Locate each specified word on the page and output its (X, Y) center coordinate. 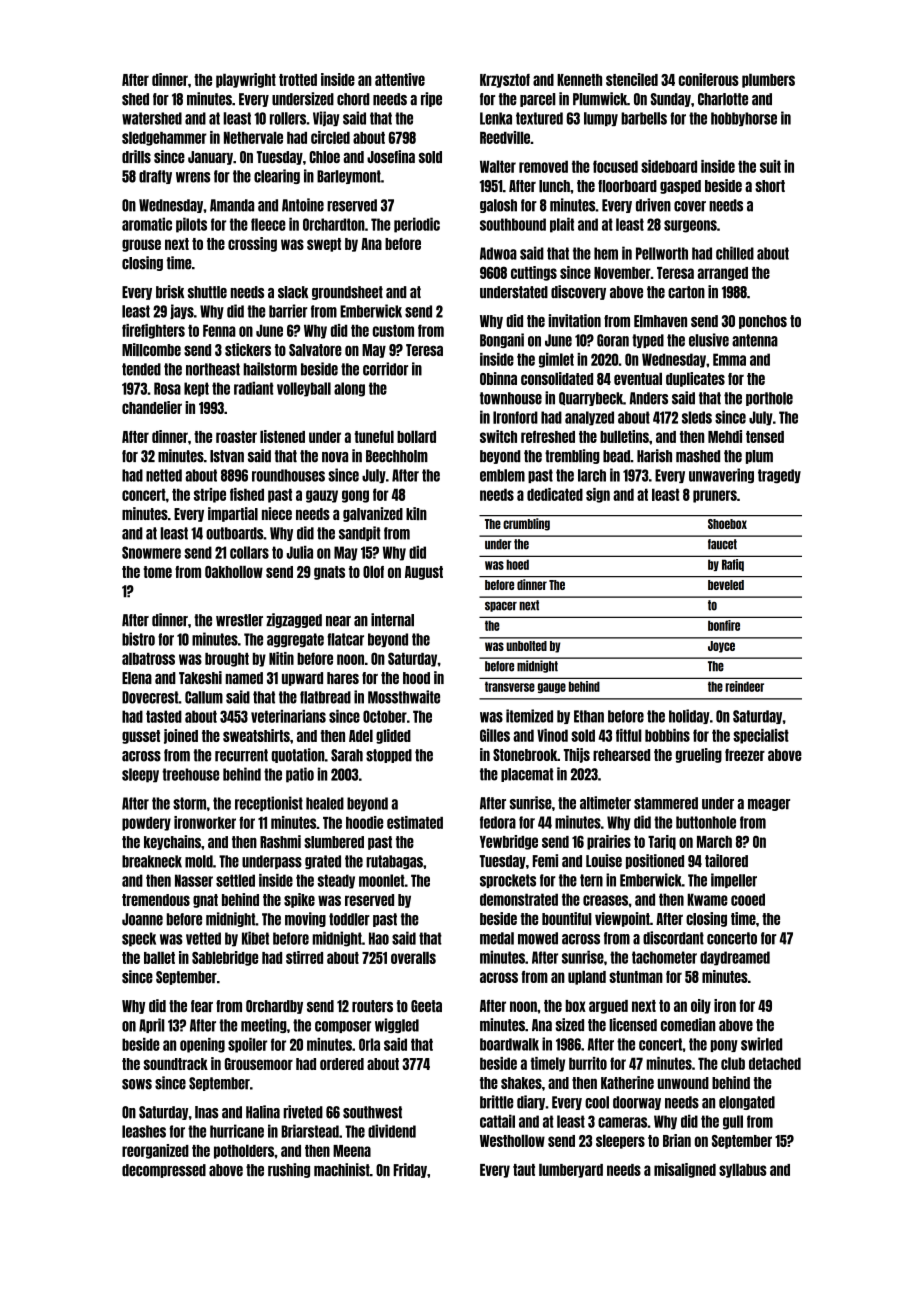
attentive (400, 79)
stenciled (632, 79)
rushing (289, 1170)
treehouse (190, 774)
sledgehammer (164, 138)
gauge (552, 688)
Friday (410, 1170)
